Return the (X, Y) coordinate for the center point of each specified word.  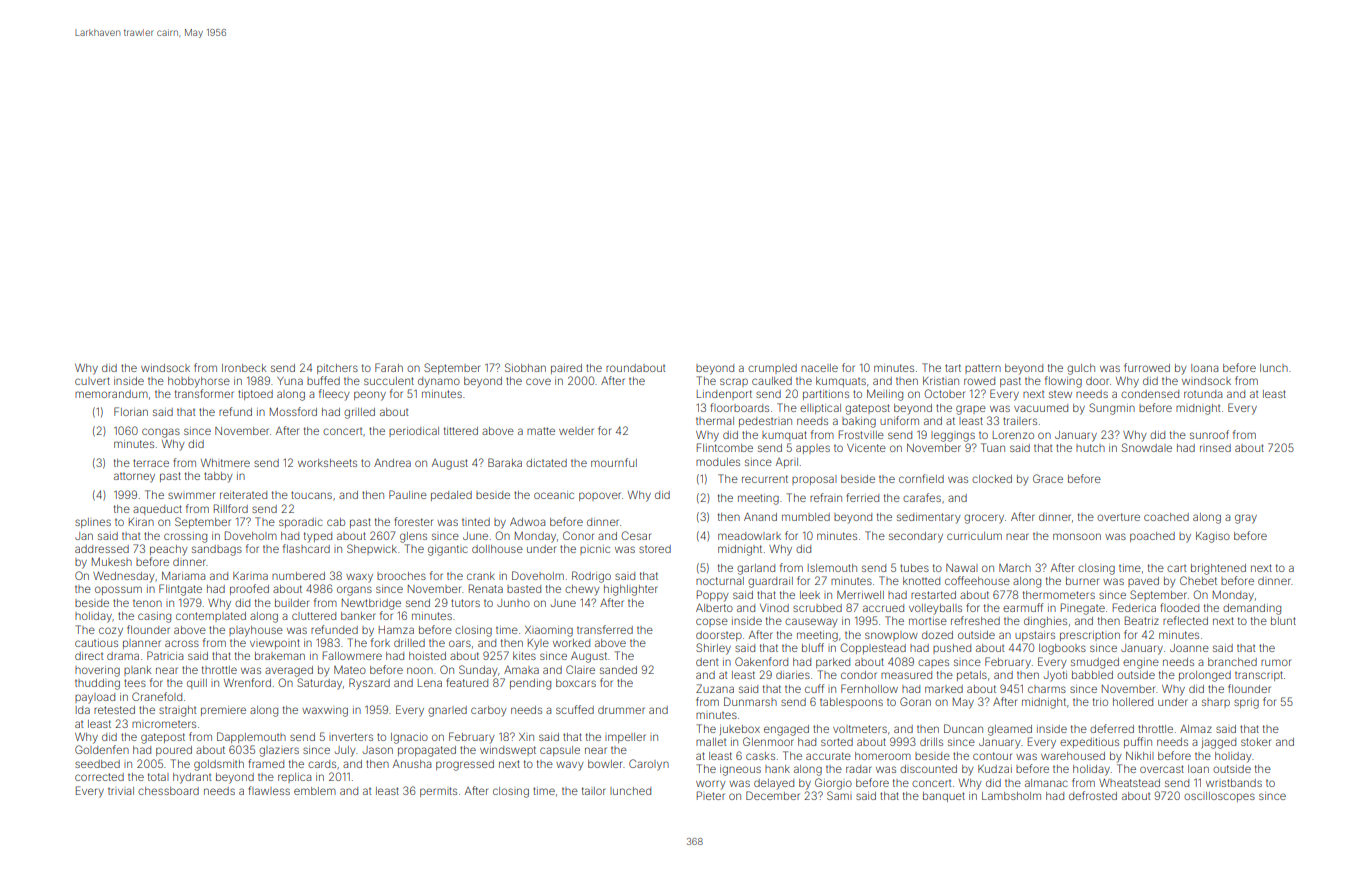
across (182, 643)
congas (161, 433)
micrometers (164, 724)
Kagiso (1213, 537)
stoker (1256, 742)
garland (756, 569)
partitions (826, 395)
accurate (828, 756)
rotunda (1203, 394)
